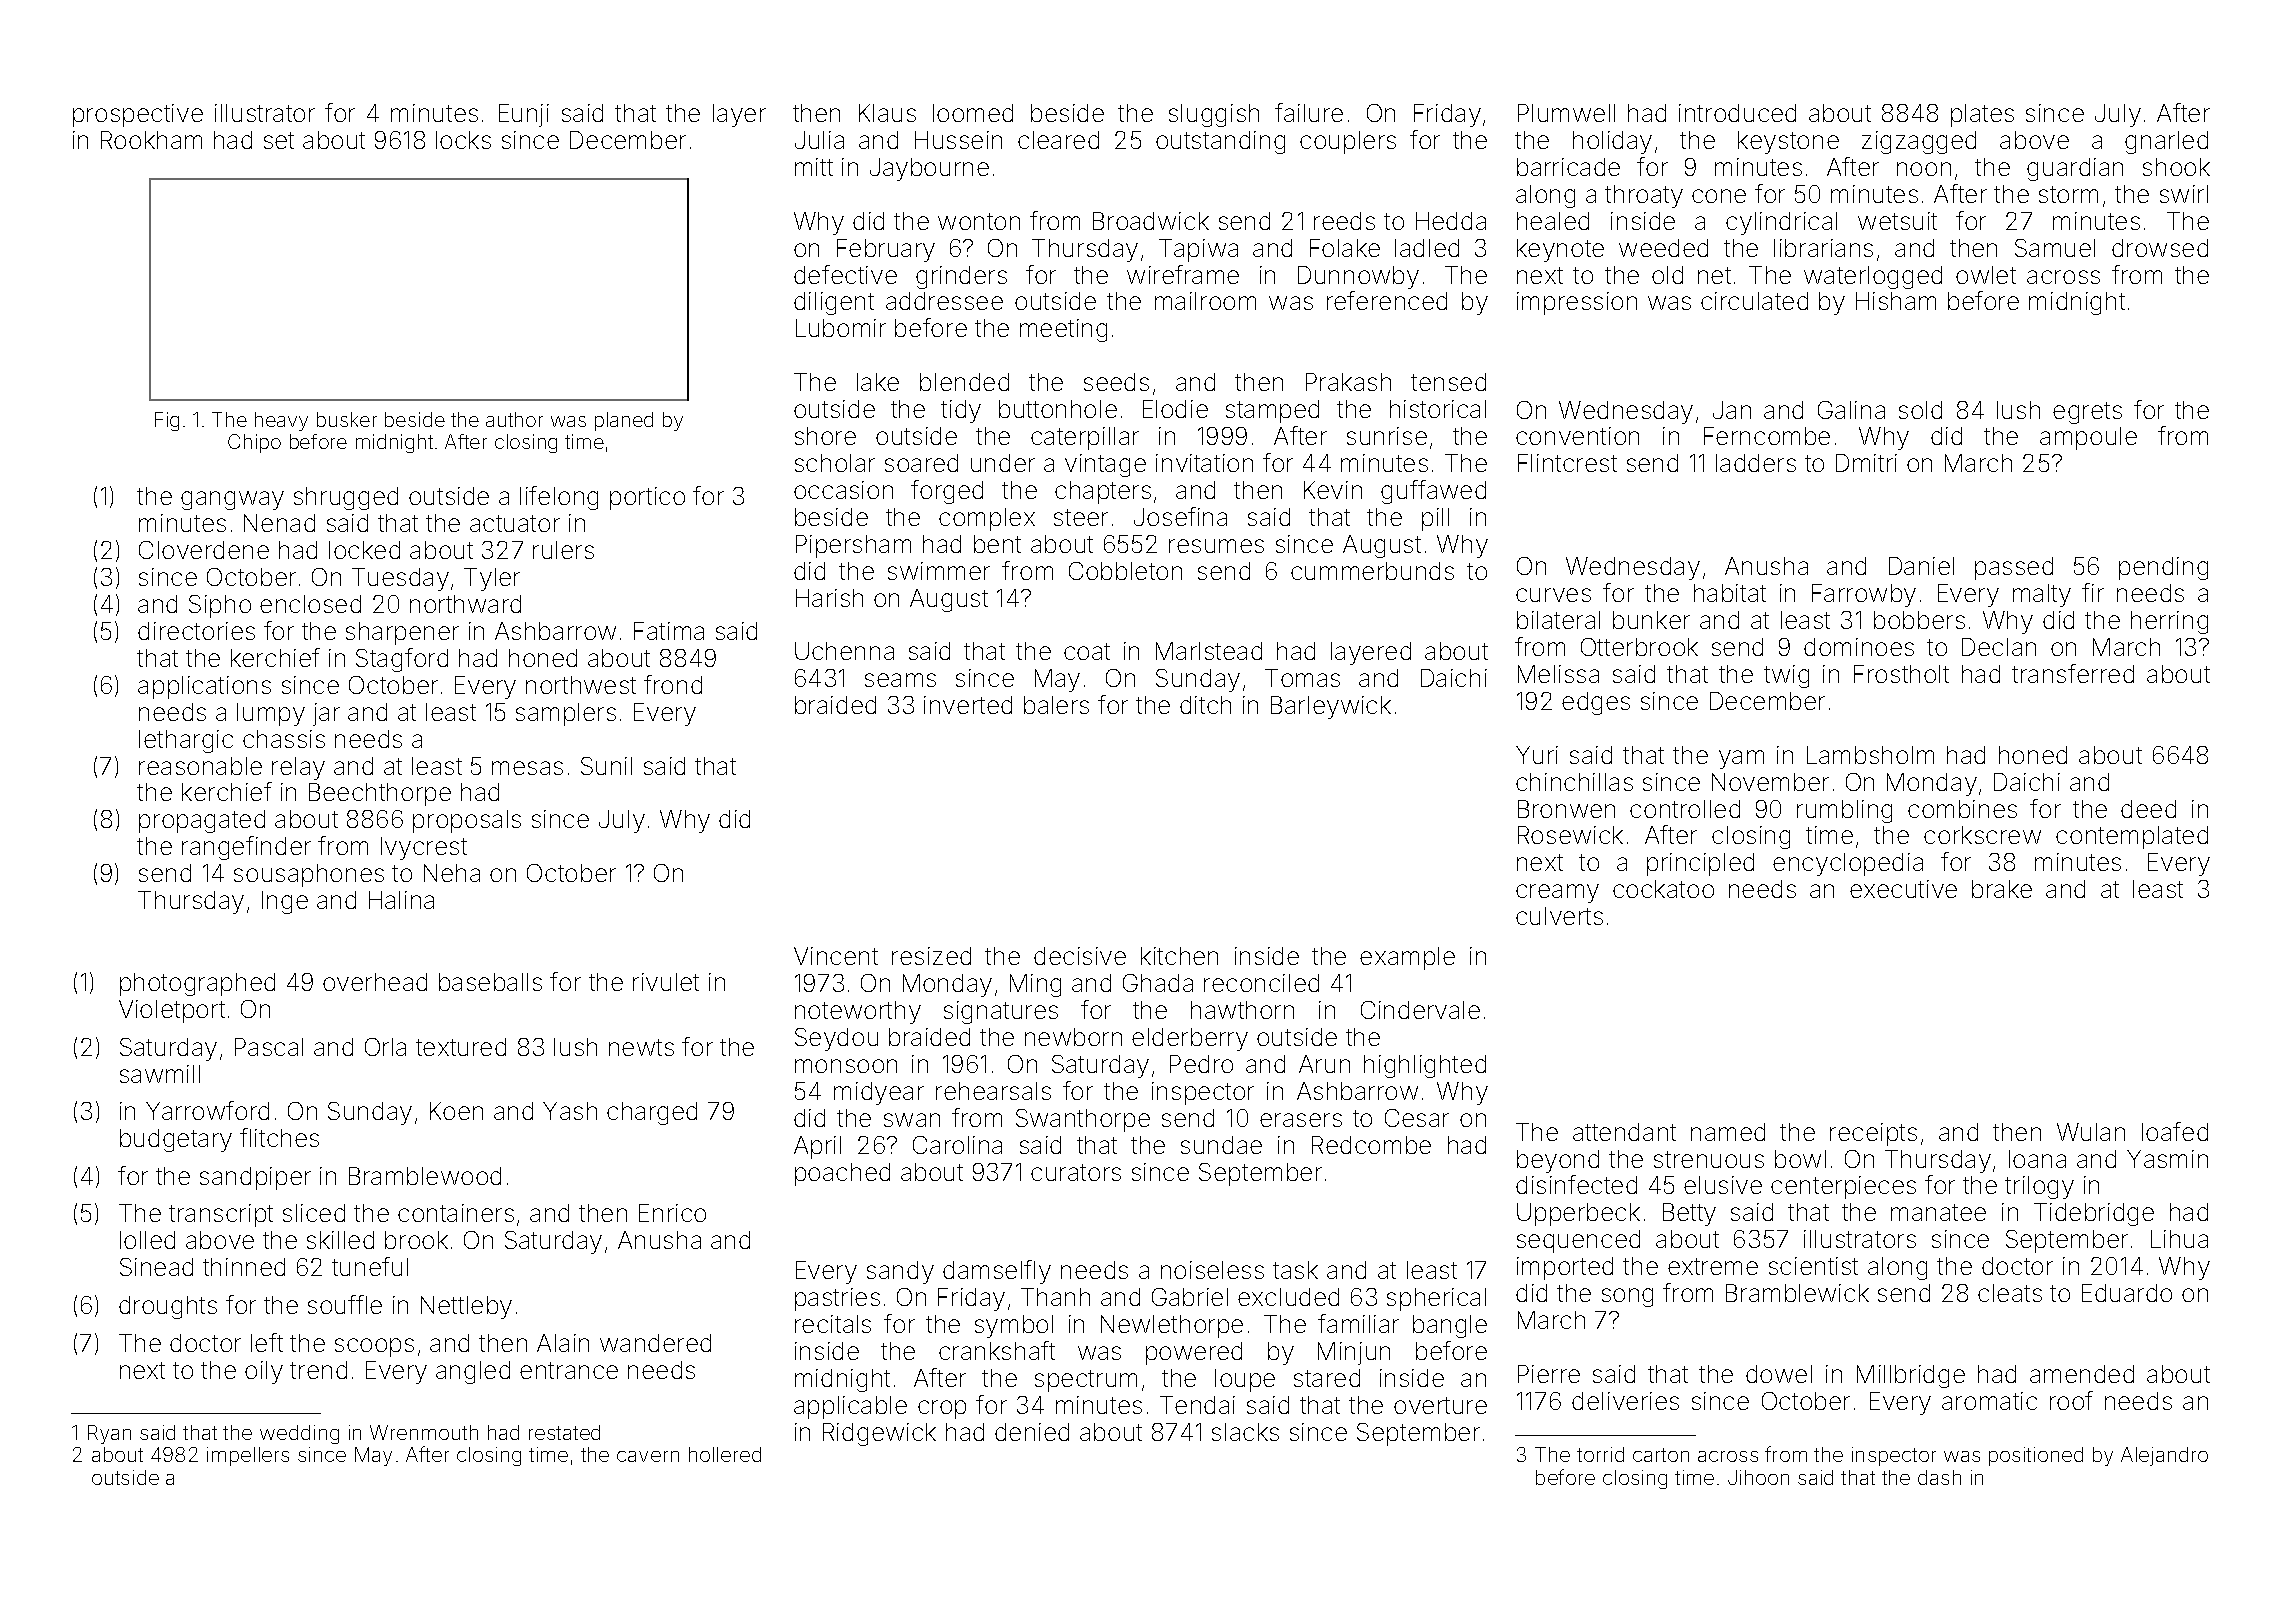 Image resolution: width=2282 pixels, height=1614 pixels. What do you see at coordinates (1216, 546) in the image?
I see `resumes` at bounding box center [1216, 546].
